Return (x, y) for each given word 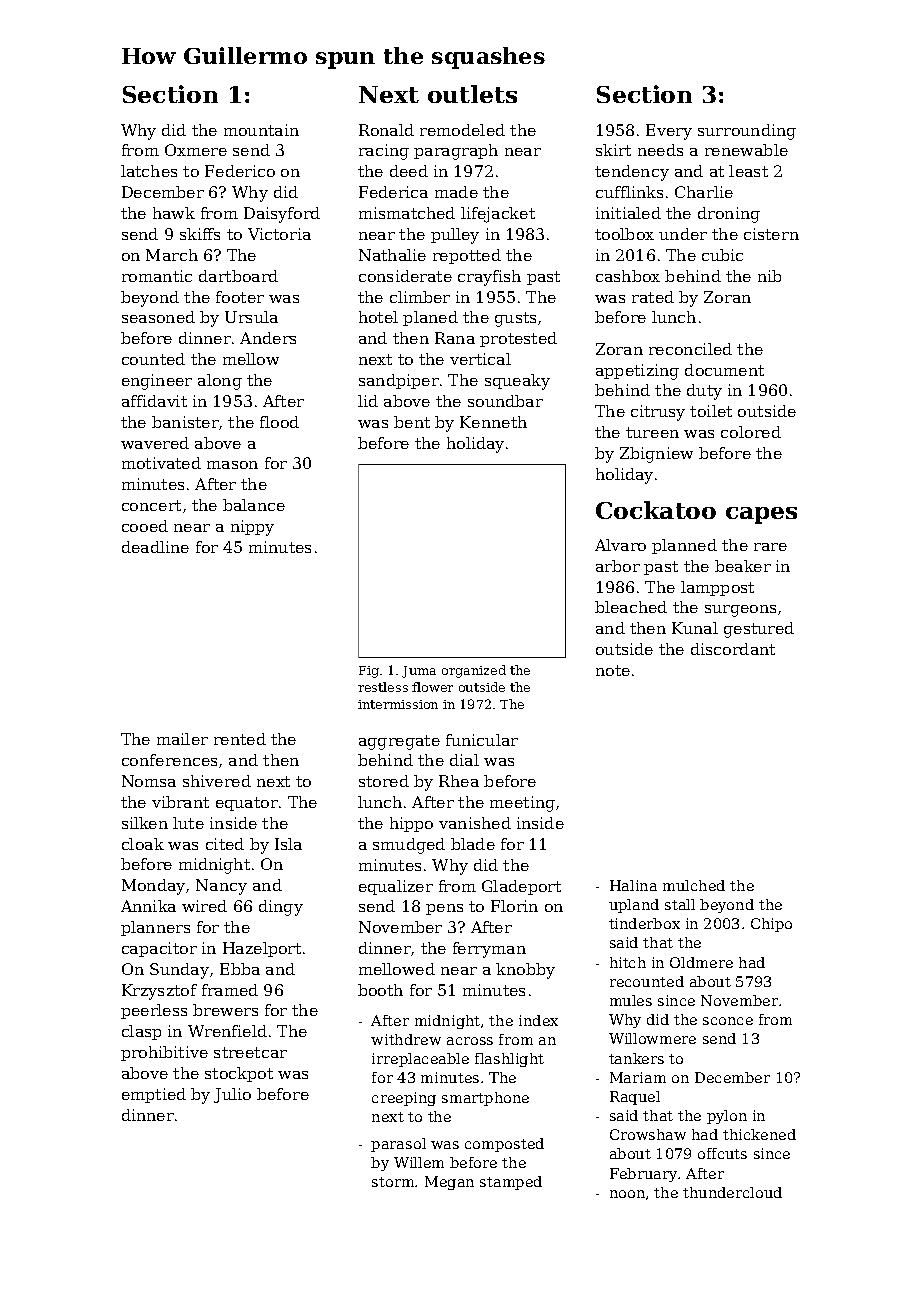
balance (254, 505)
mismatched (407, 213)
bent (412, 422)
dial (464, 760)
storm (393, 1182)
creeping (404, 1099)
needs (660, 150)
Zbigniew (656, 455)
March (172, 255)
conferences (169, 760)
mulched (694, 885)
